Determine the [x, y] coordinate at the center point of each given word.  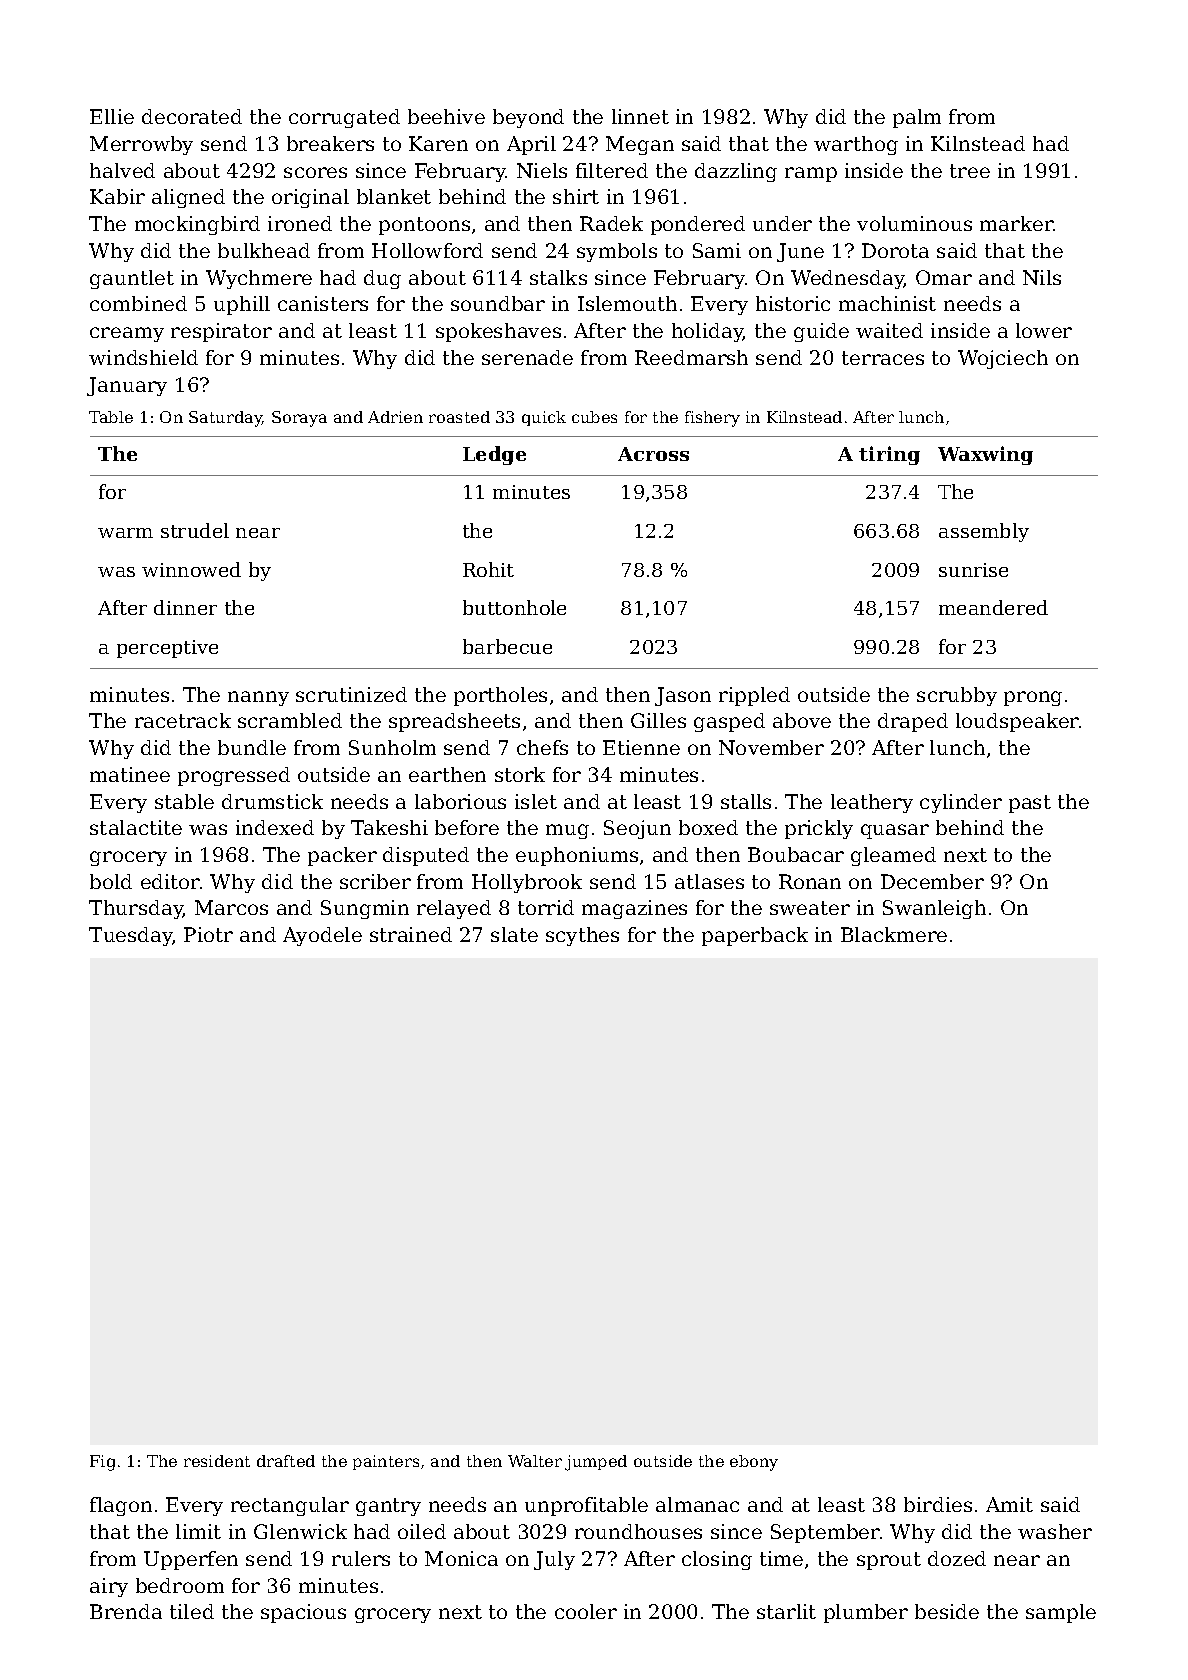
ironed [300, 223]
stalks [558, 277]
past [1030, 804]
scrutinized [351, 694]
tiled [192, 1611]
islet [536, 801]
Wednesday [848, 279]
